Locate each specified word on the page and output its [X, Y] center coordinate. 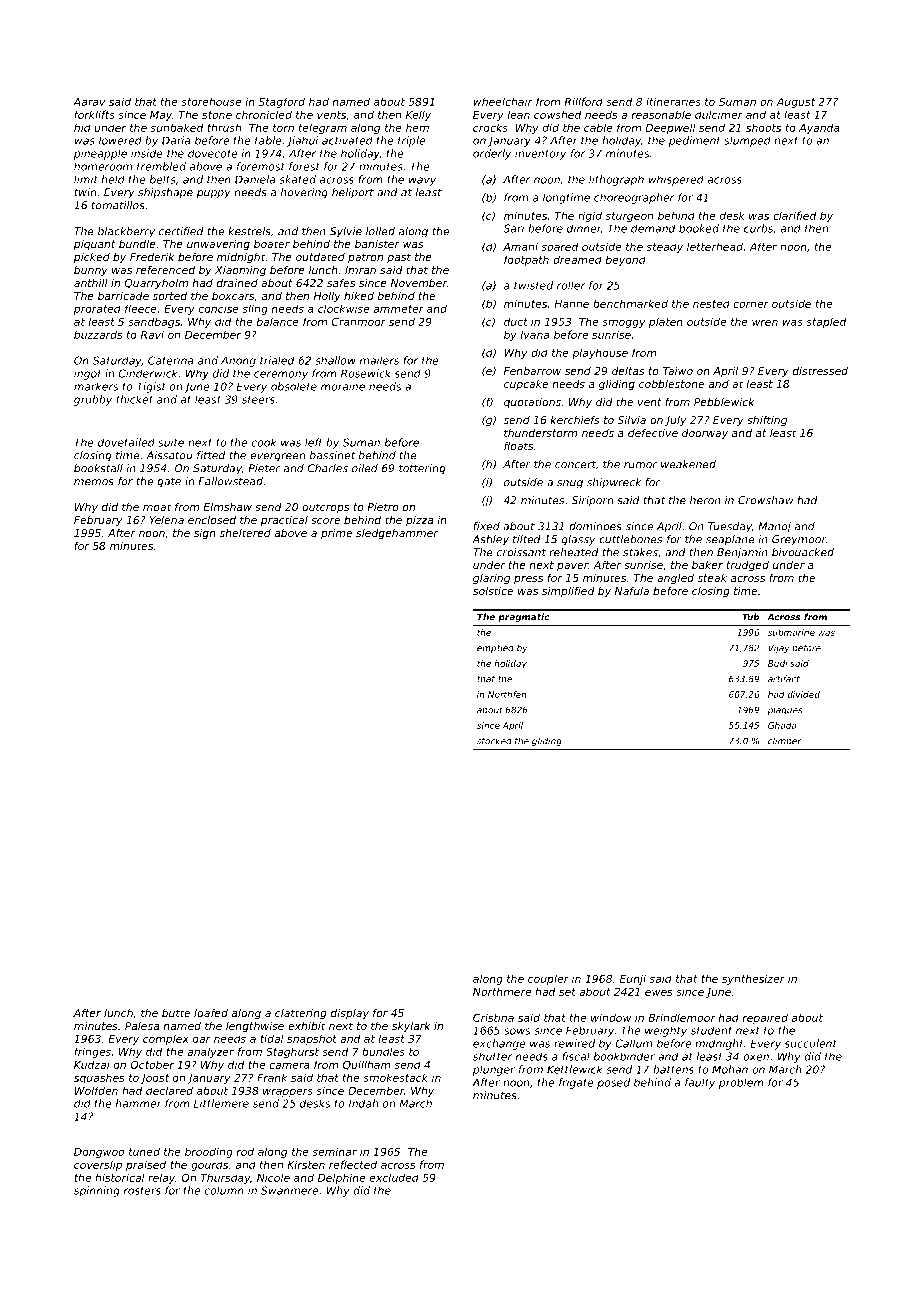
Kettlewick [575, 1069]
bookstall [98, 468]
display [350, 1014]
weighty [666, 1031]
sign [205, 534]
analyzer [210, 1052]
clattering [301, 1013]
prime [336, 534]
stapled [826, 322]
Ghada [782, 725]
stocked [494, 741]
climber [784, 741]
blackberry [126, 232]
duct [516, 321]
